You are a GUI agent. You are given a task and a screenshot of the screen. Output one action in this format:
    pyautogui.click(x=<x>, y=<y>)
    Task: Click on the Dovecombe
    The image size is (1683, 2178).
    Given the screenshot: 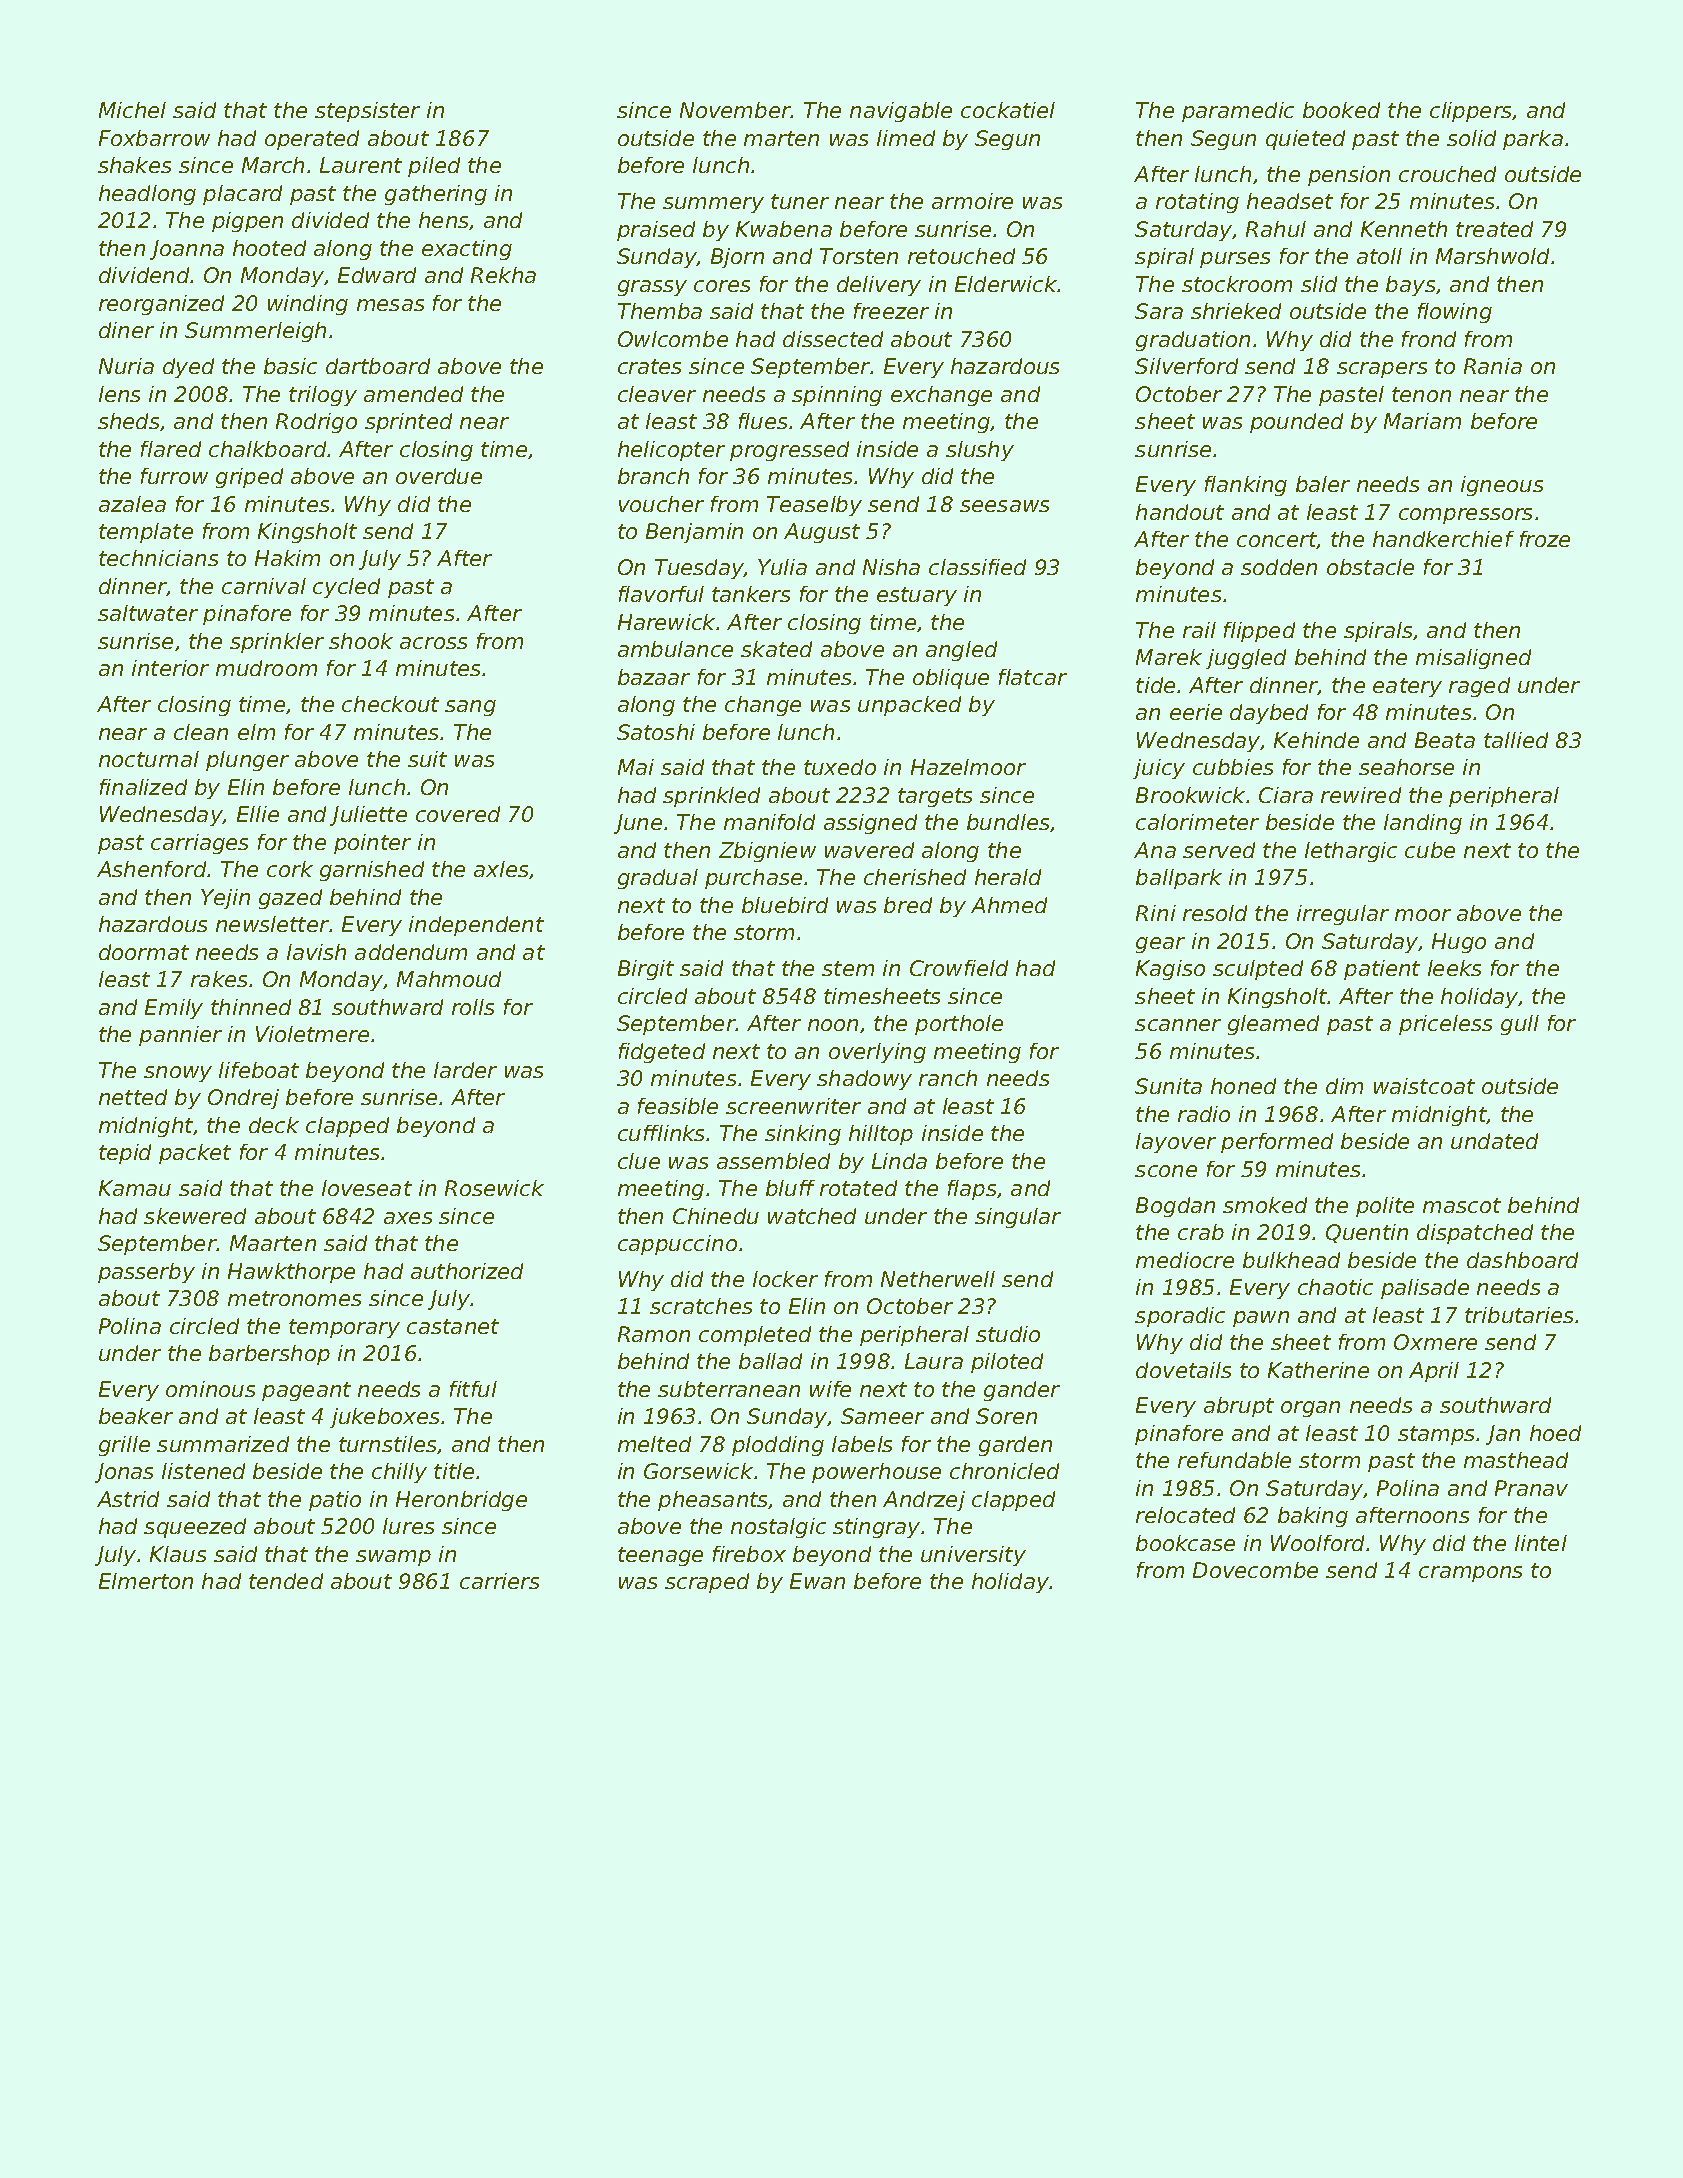 What is the action you would take?
    pyautogui.click(x=1255, y=1570)
